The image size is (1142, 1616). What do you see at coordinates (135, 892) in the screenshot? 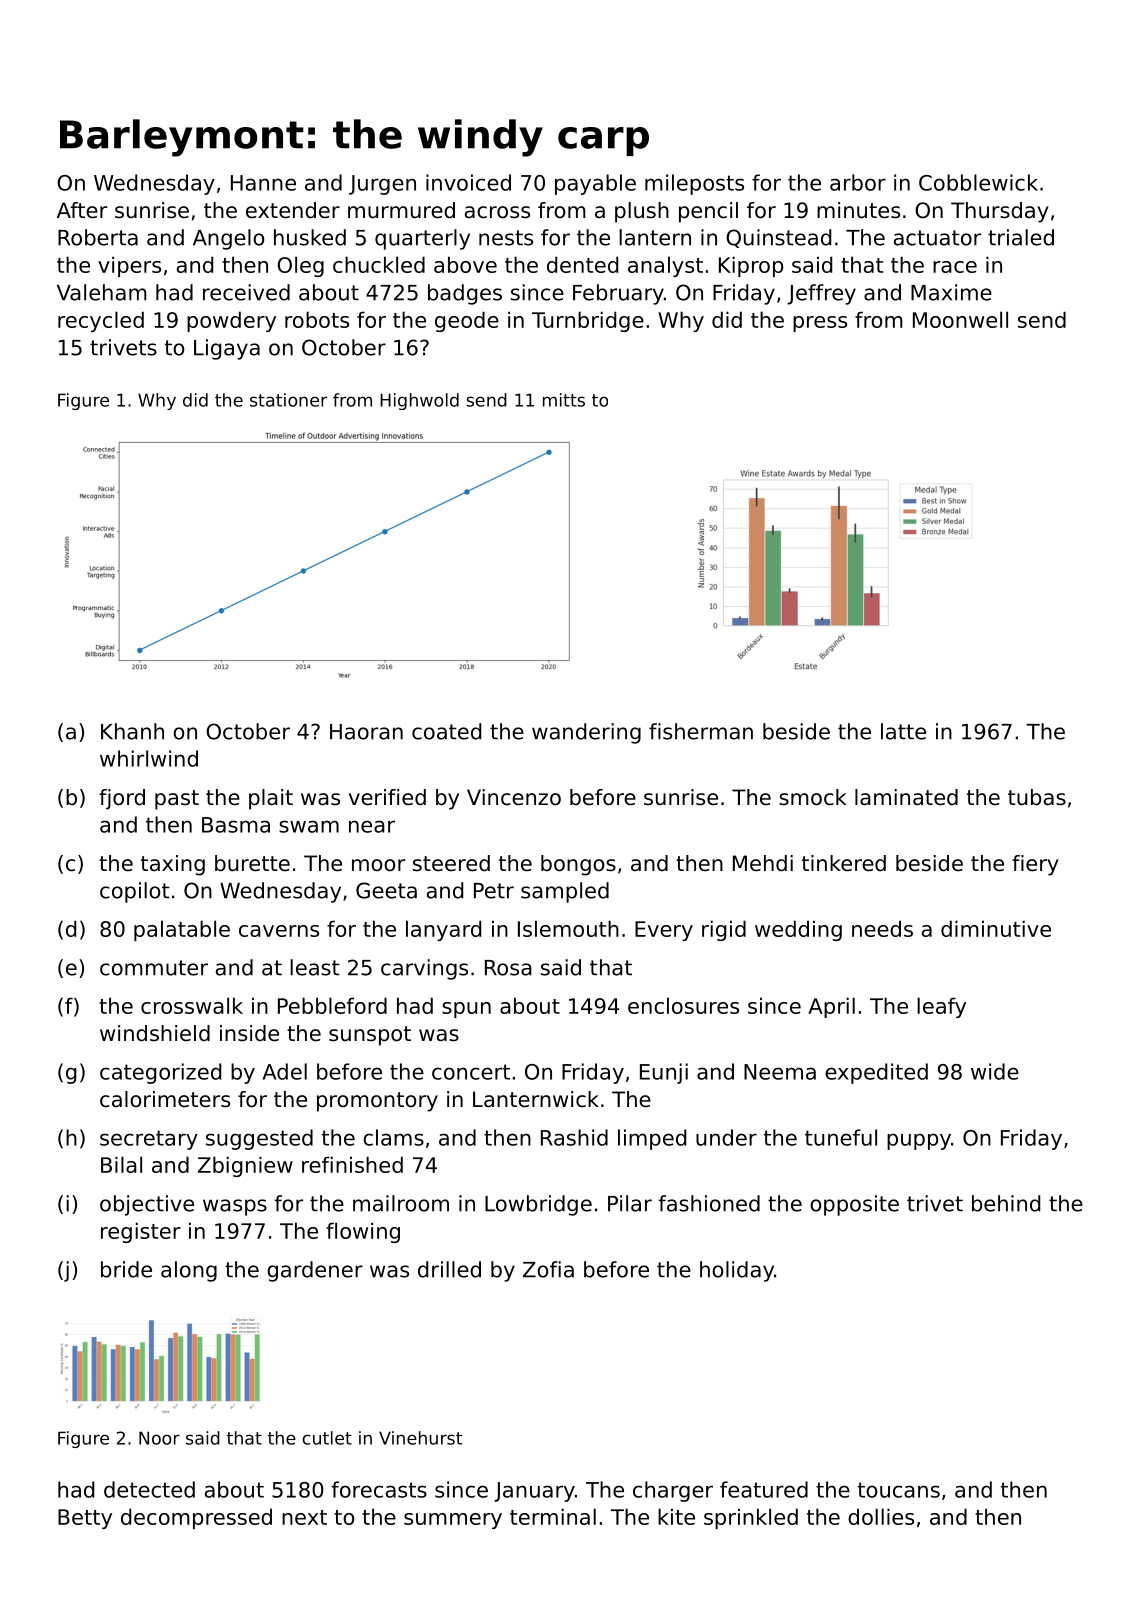
I see `copilot` at bounding box center [135, 892].
